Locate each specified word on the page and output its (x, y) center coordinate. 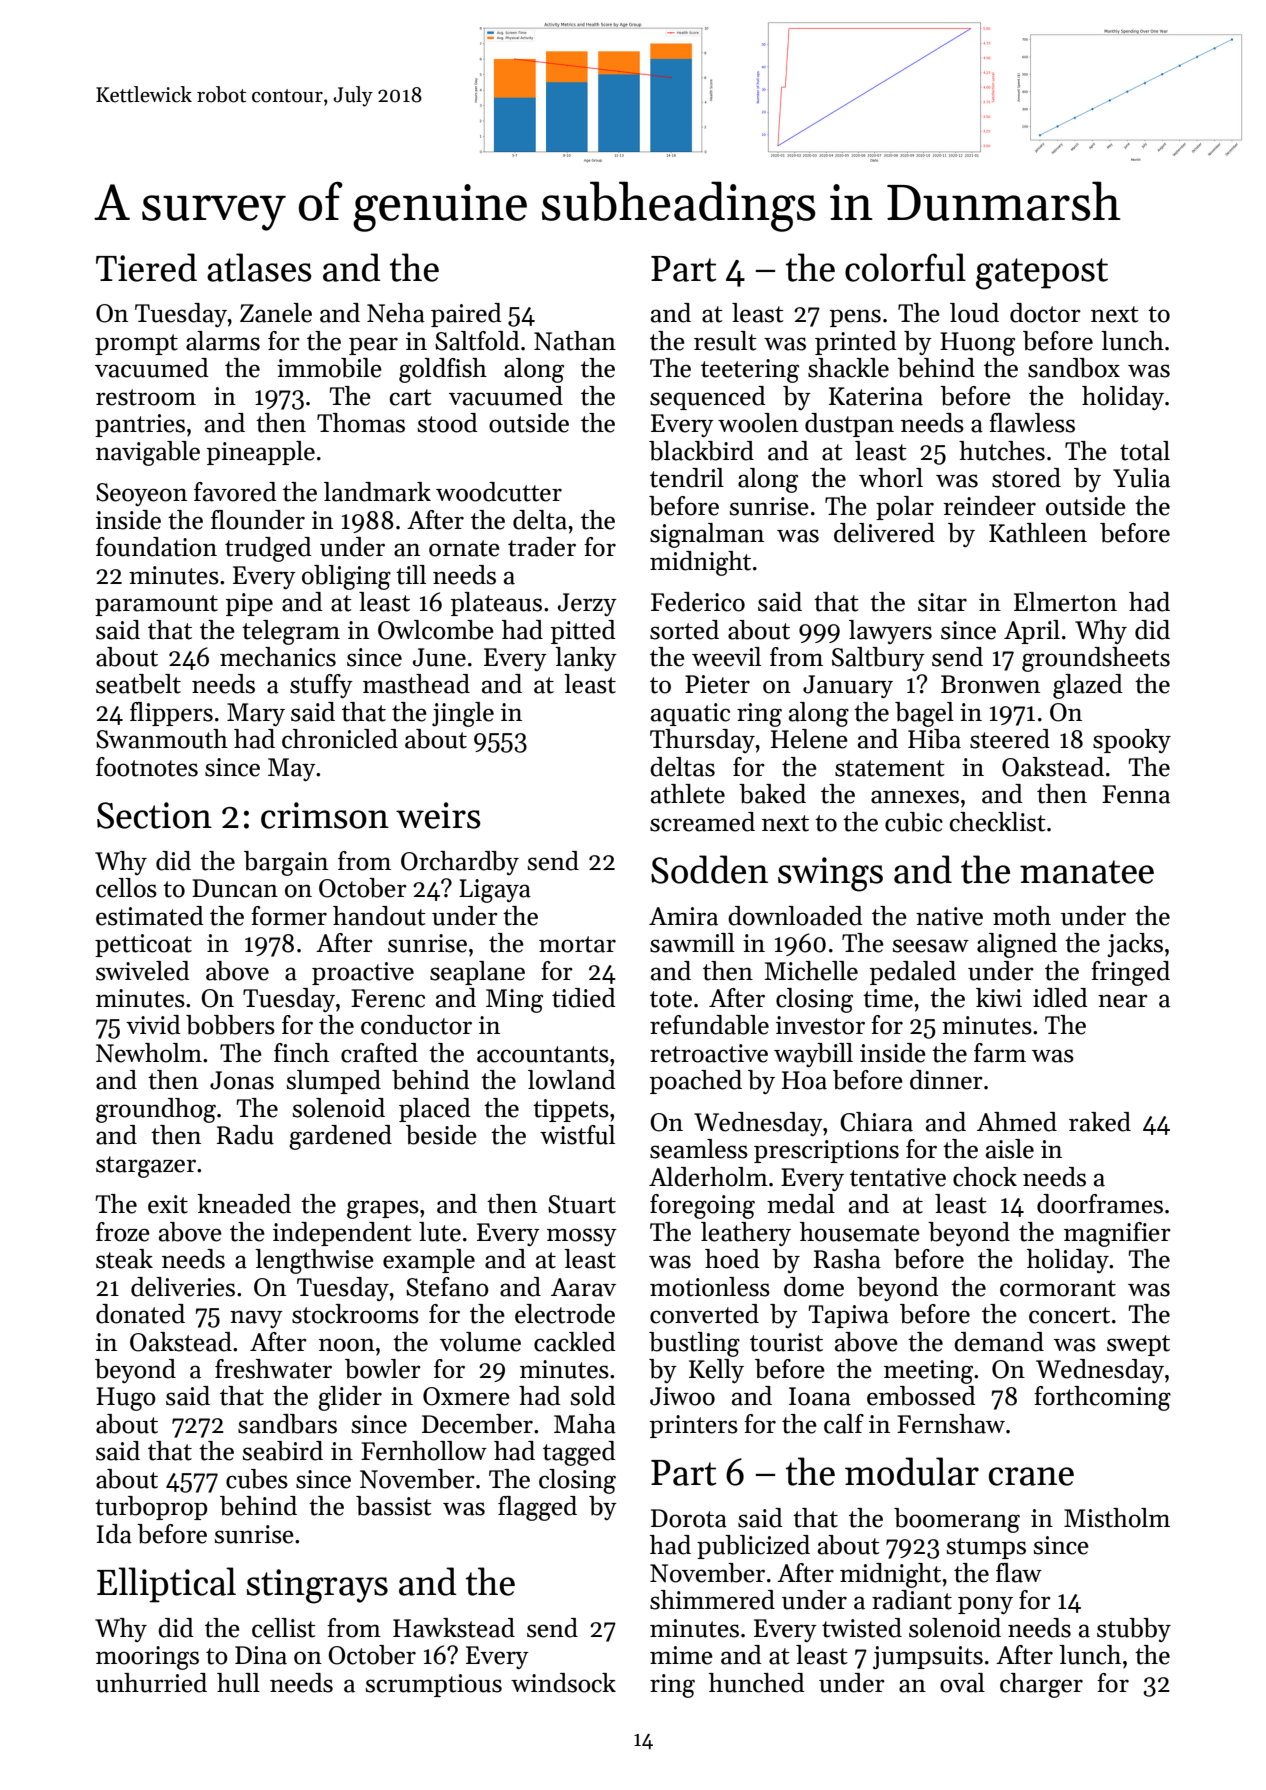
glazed (1088, 686)
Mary (256, 714)
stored (1026, 478)
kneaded (244, 1204)
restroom (146, 397)
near (1123, 1001)
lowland (572, 1080)
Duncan (235, 888)
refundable (709, 1025)
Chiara (876, 1122)
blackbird (701, 451)
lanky (586, 659)
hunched (757, 1683)
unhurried (151, 1683)
